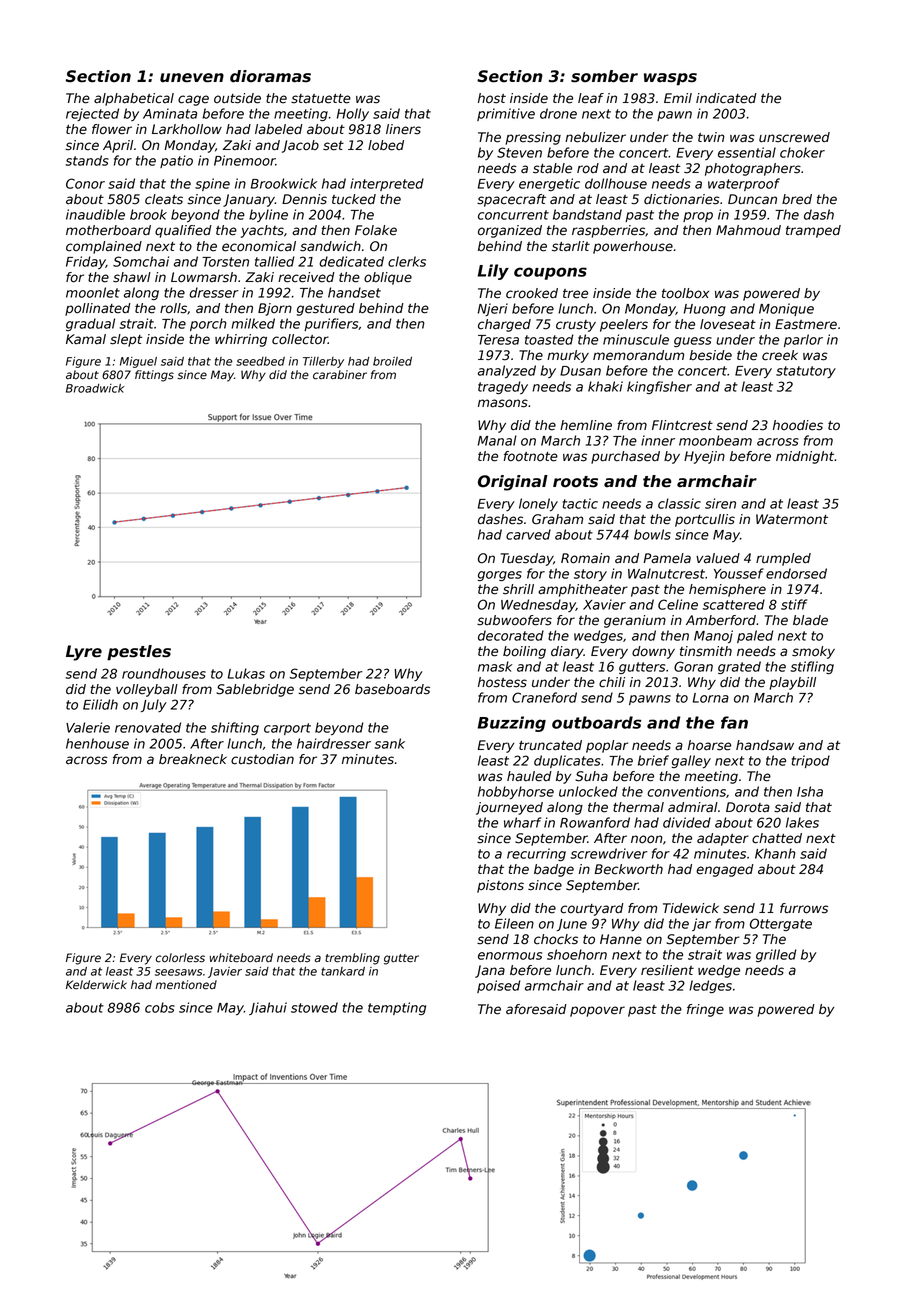  I want to click on primitive, so click(506, 114).
